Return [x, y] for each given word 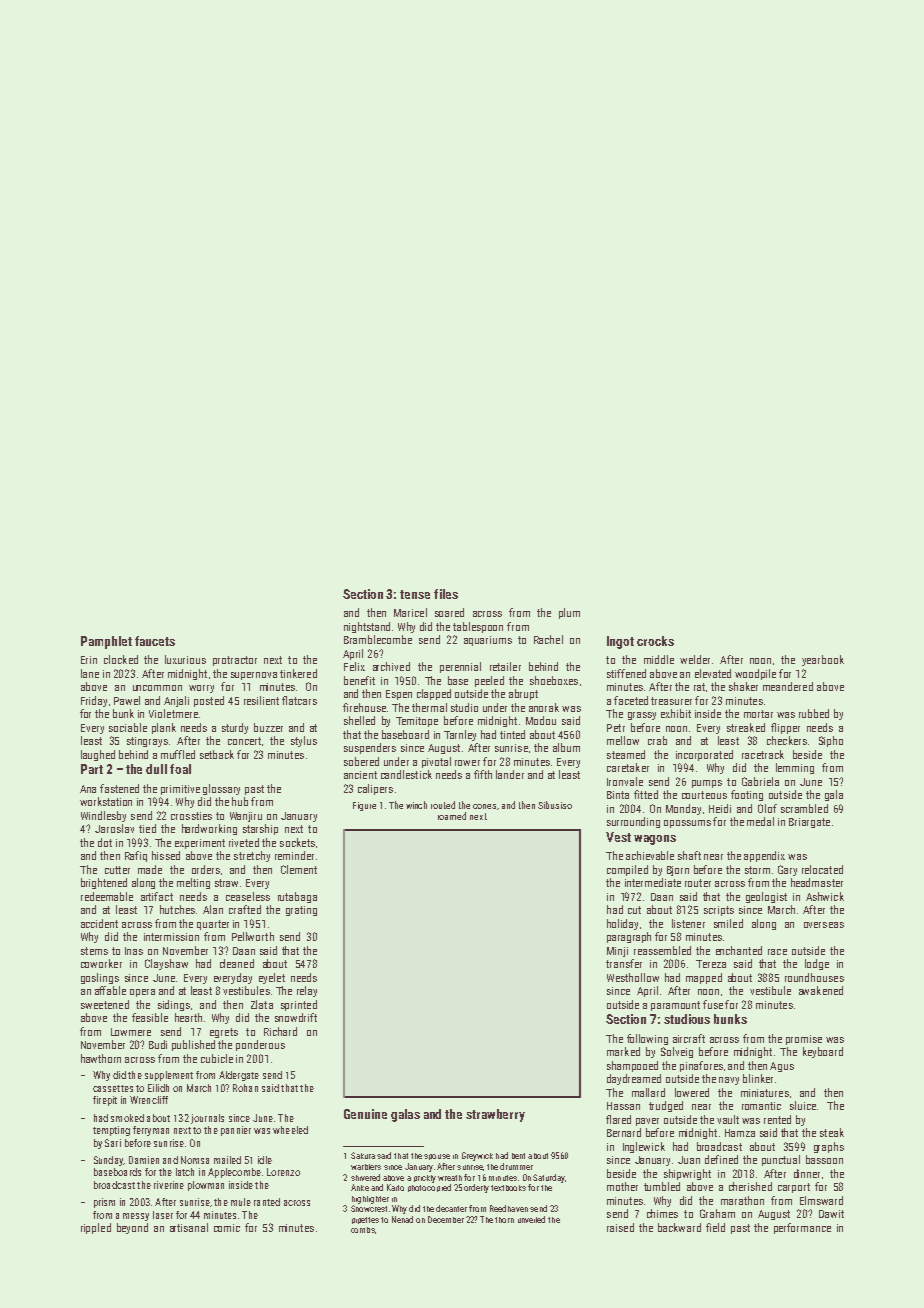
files [446, 594]
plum [569, 613]
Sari [113, 1143]
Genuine [365, 1114]
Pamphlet [106, 642]
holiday [622, 924]
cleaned [237, 963]
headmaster [817, 882]
